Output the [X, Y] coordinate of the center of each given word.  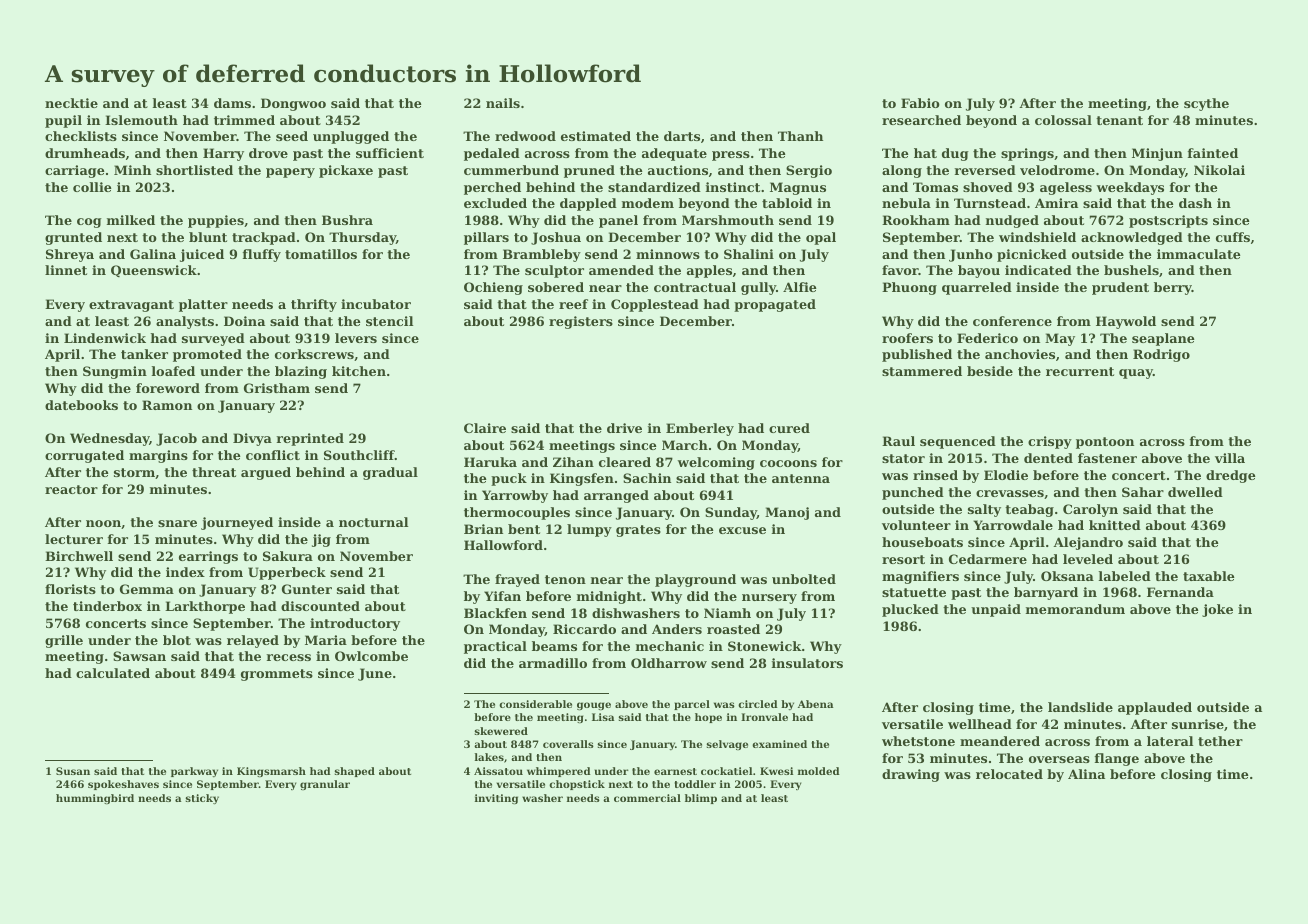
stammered [922, 371]
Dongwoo [293, 104]
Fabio [920, 103]
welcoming [716, 463]
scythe [1206, 104]
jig [321, 540]
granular [325, 785]
